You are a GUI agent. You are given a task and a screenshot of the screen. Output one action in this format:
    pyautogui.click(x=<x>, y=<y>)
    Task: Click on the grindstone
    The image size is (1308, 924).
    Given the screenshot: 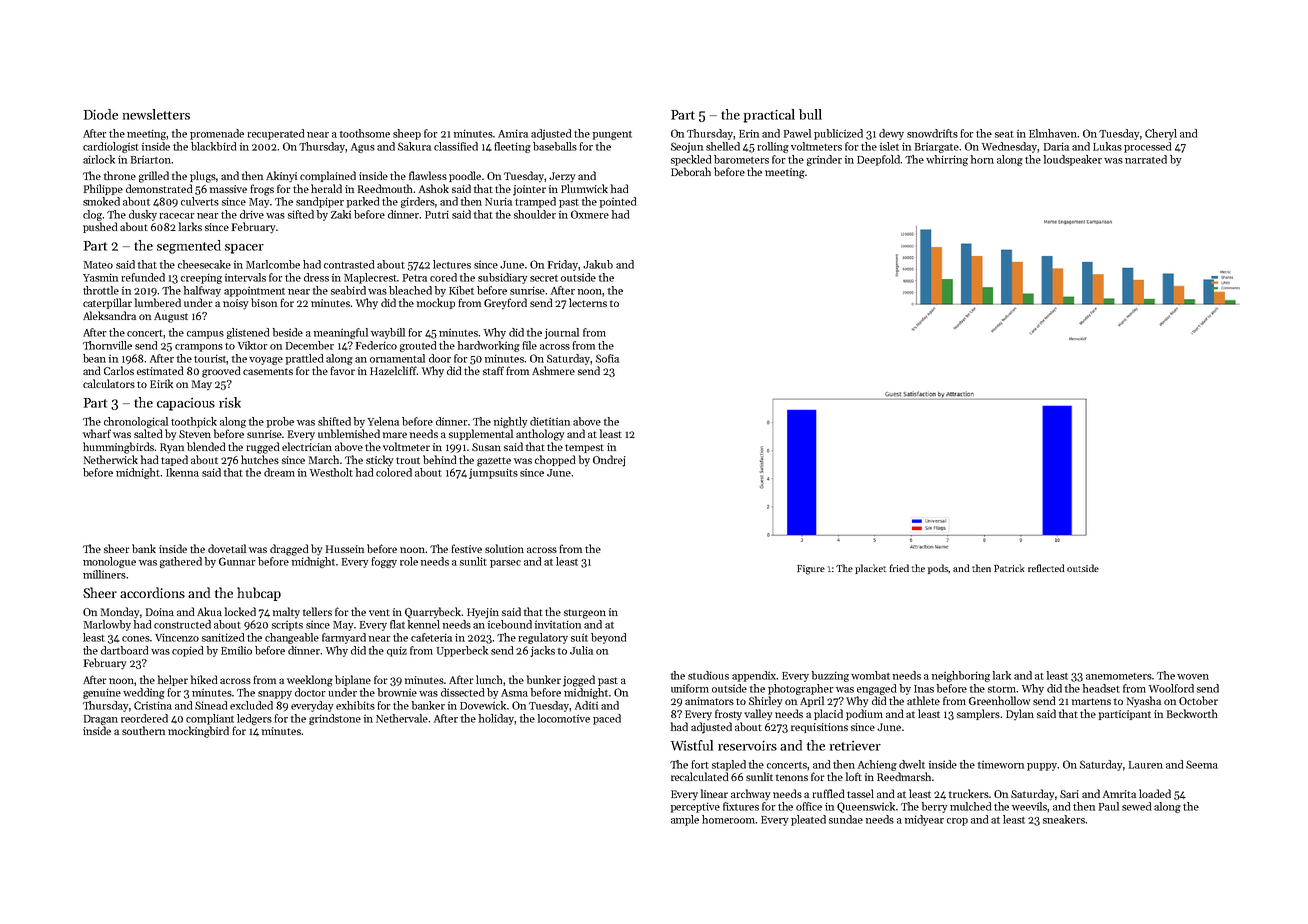 What is the action you would take?
    pyautogui.click(x=335, y=719)
